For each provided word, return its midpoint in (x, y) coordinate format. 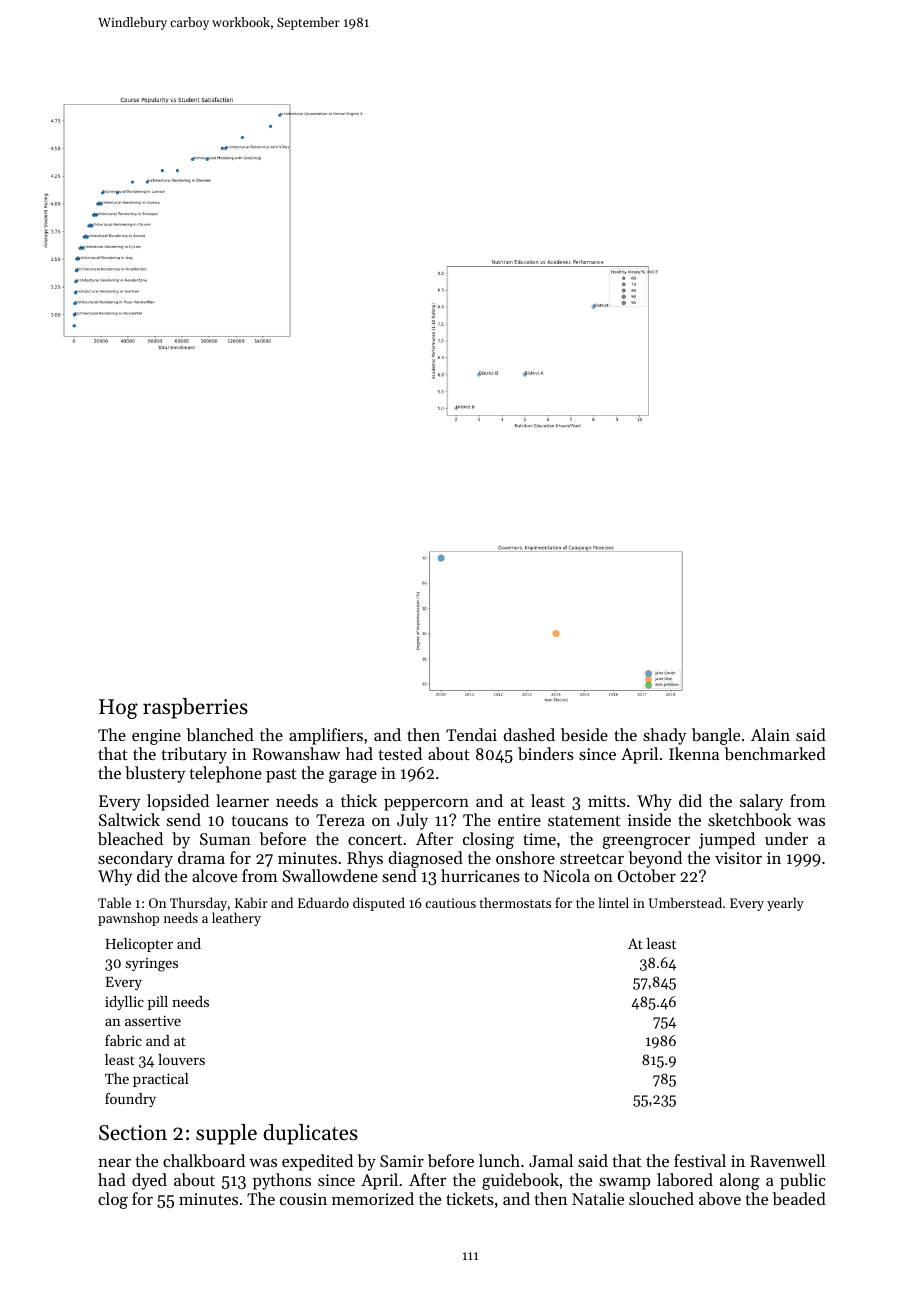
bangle (716, 736)
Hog (118, 709)
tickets (470, 1198)
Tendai (471, 734)
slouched (661, 1198)
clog (113, 1200)
